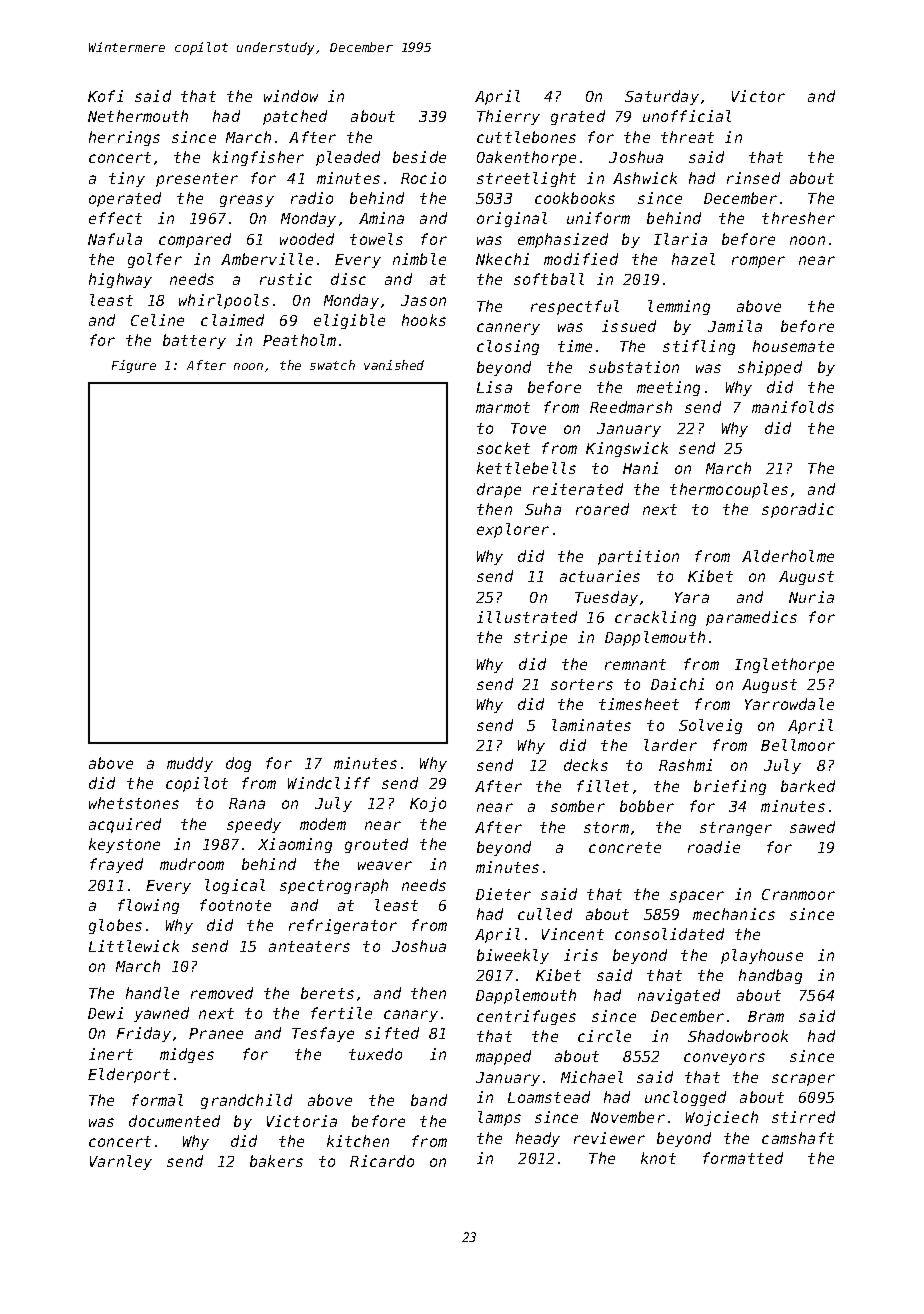 The image size is (924, 1314). What do you see at coordinates (105, 1013) in the document?
I see `Dewi` at bounding box center [105, 1013].
